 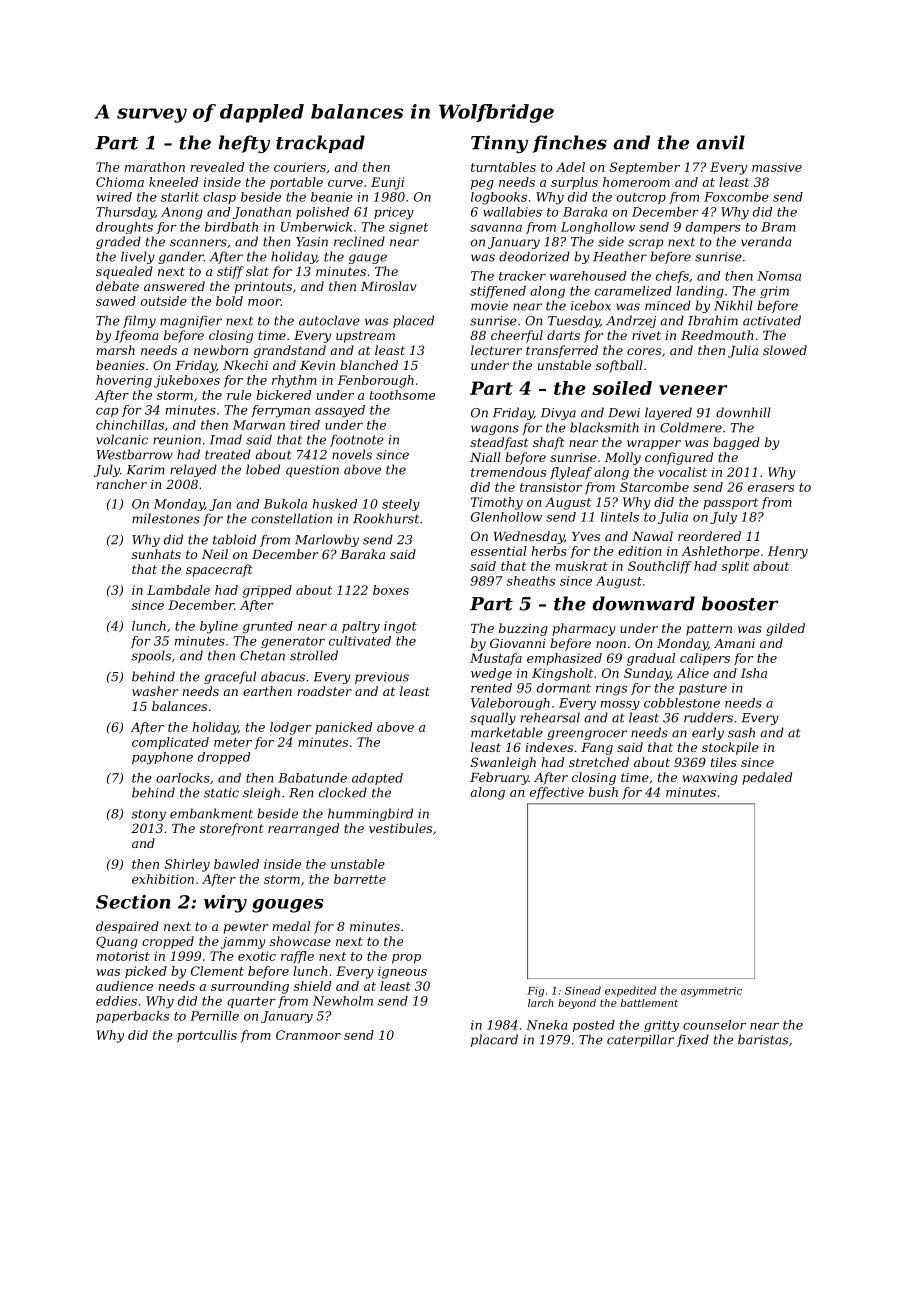 I want to click on Henry, so click(x=788, y=552).
